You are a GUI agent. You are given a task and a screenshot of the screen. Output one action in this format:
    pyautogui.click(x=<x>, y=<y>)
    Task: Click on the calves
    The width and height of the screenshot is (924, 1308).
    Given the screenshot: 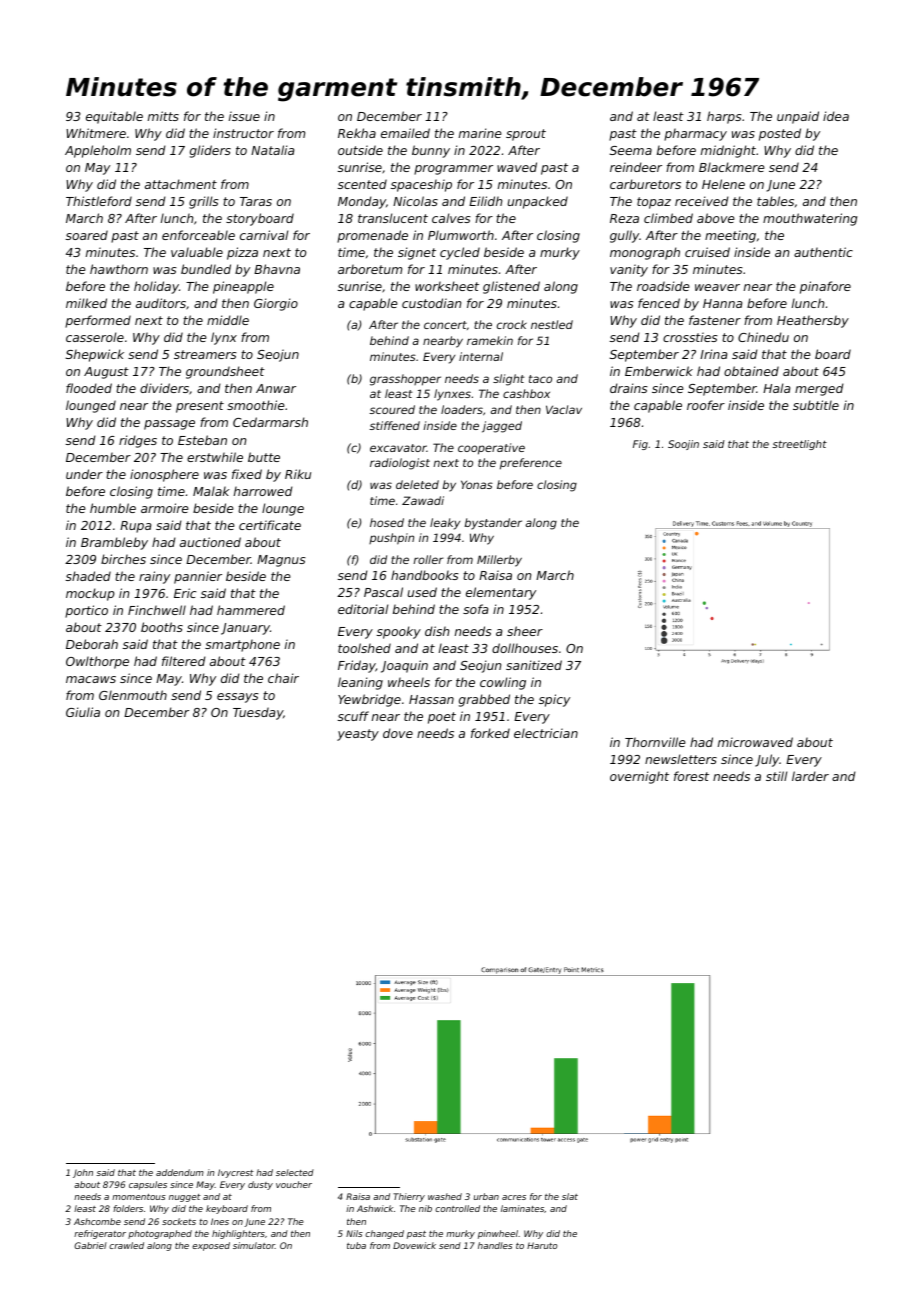 What is the action you would take?
    pyautogui.click(x=451, y=218)
